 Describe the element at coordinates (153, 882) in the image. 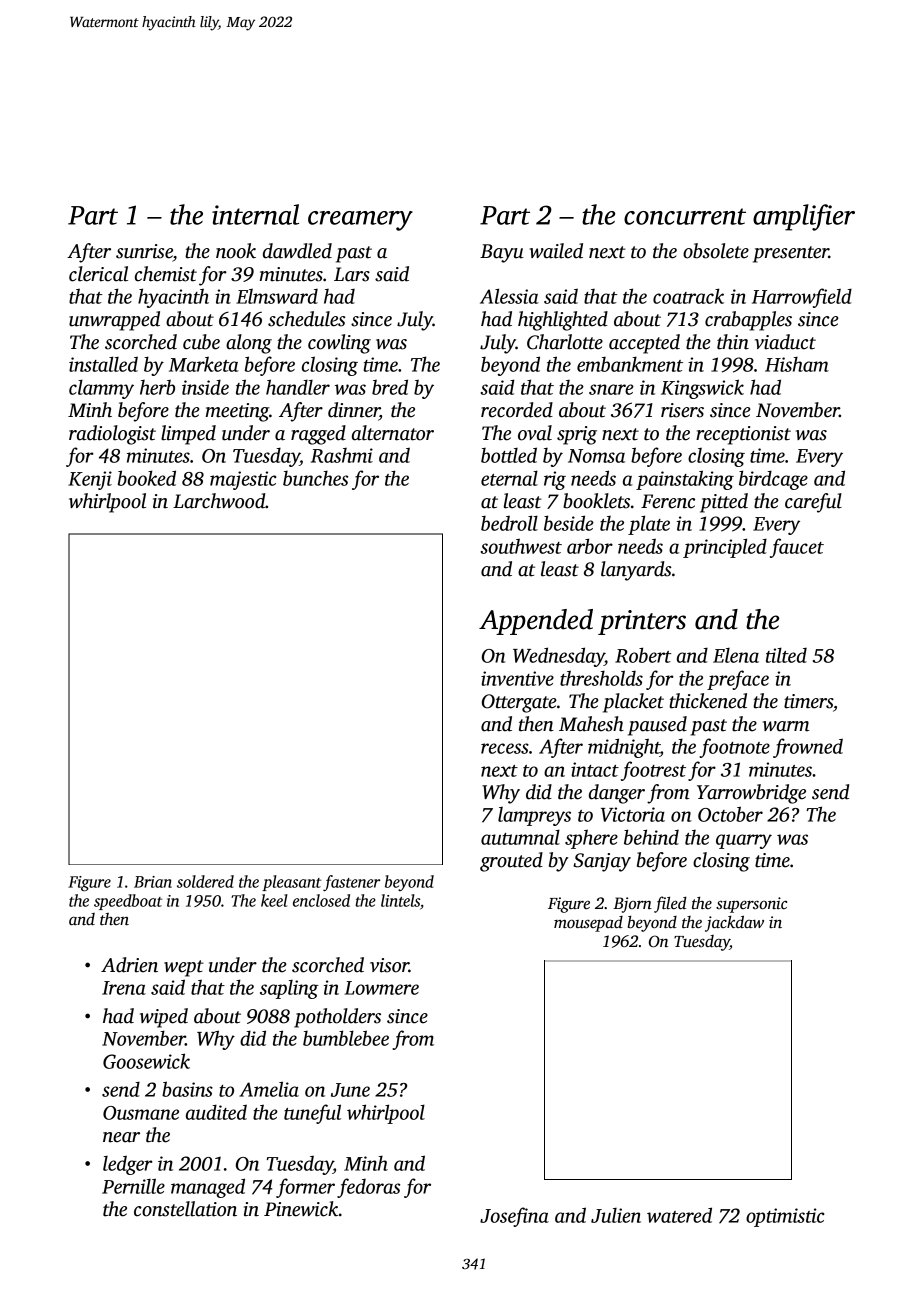

I see `Brian` at that location.
